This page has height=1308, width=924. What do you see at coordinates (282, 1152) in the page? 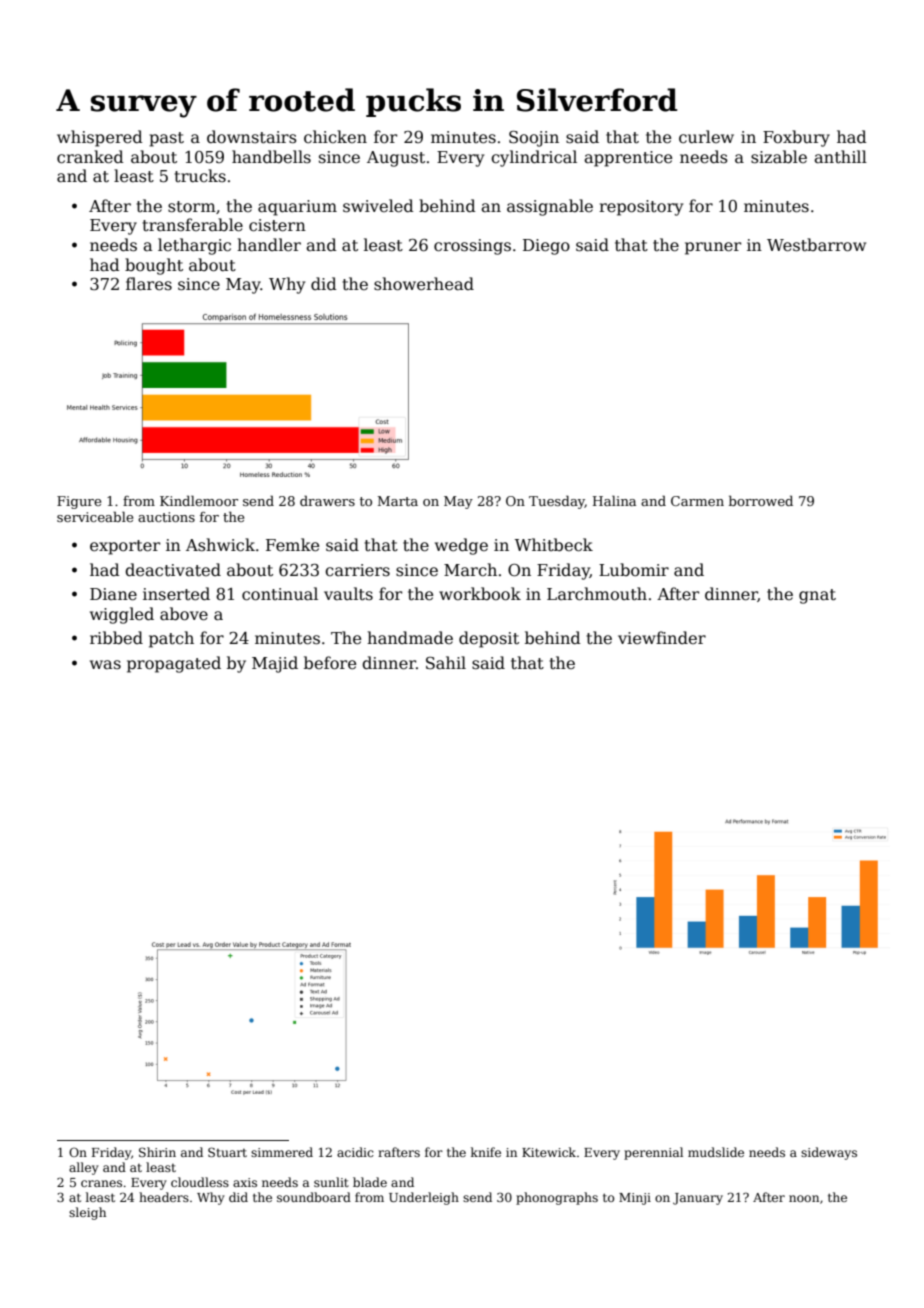
I see `simmered` at bounding box center [282, 1152].
